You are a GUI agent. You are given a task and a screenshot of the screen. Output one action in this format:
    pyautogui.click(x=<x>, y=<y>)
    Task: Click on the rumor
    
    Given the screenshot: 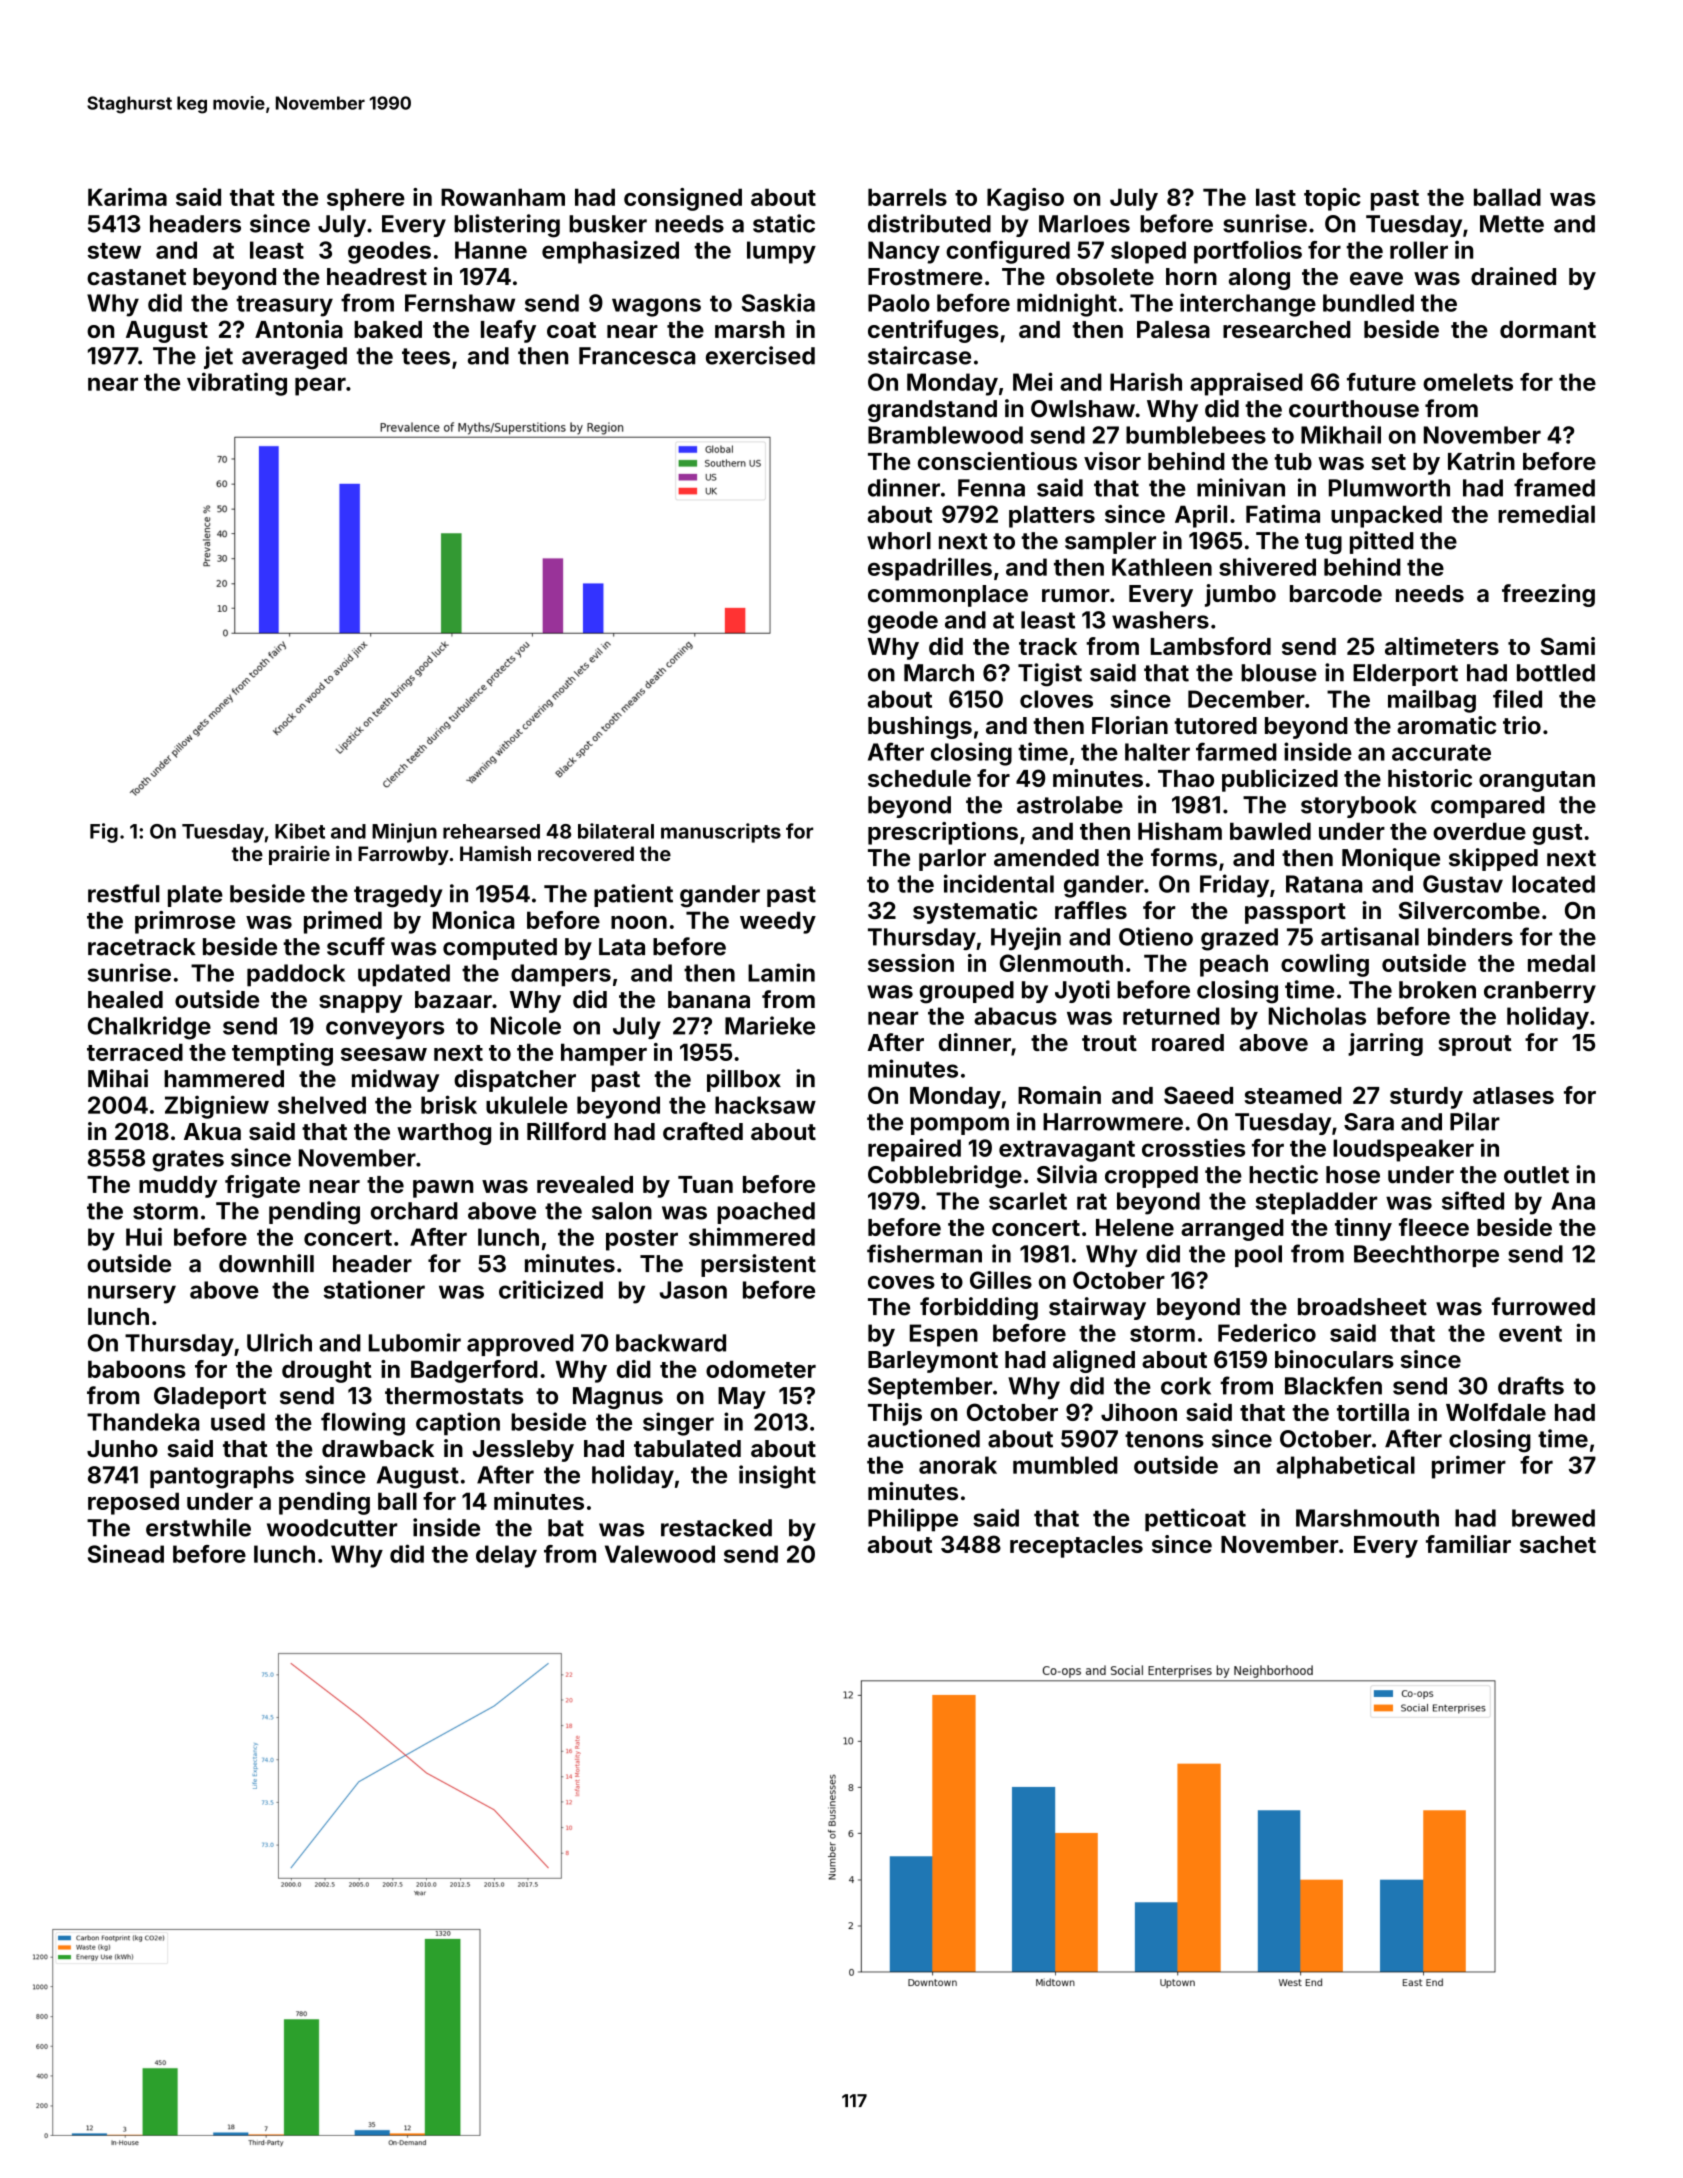 What is the action you would take?
    pyautogui.click(x=1076, y=595)
